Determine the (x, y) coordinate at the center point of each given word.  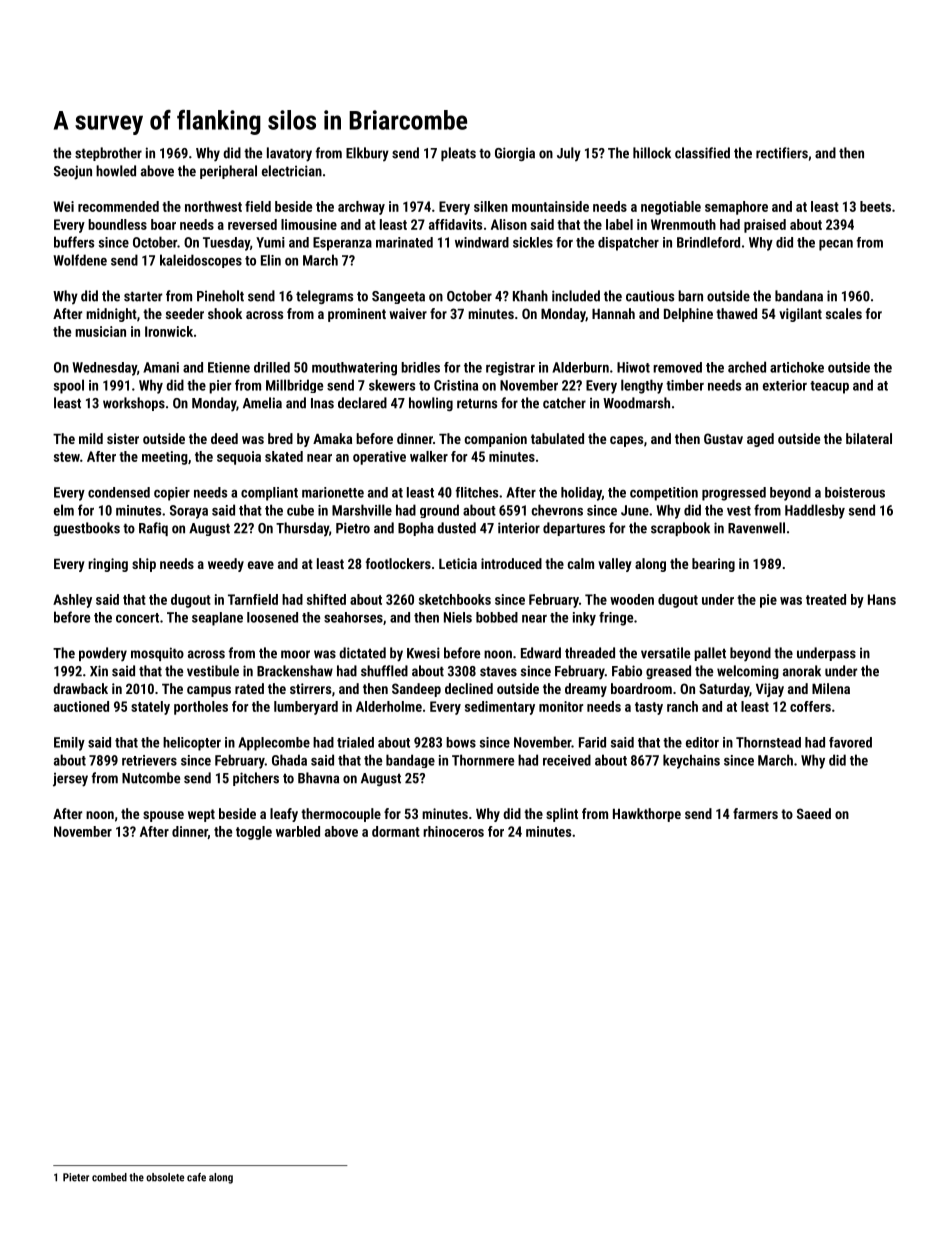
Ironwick (169, 331)
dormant (396, 831)
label (619, 224)
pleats (458, 154)
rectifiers (782, 153)
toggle (254, 833)
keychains (691, 761)
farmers (755, 813)
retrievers (149, 760)
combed (109, 1177)
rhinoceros (453, 831)
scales (844, 313)
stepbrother (108, 154)
